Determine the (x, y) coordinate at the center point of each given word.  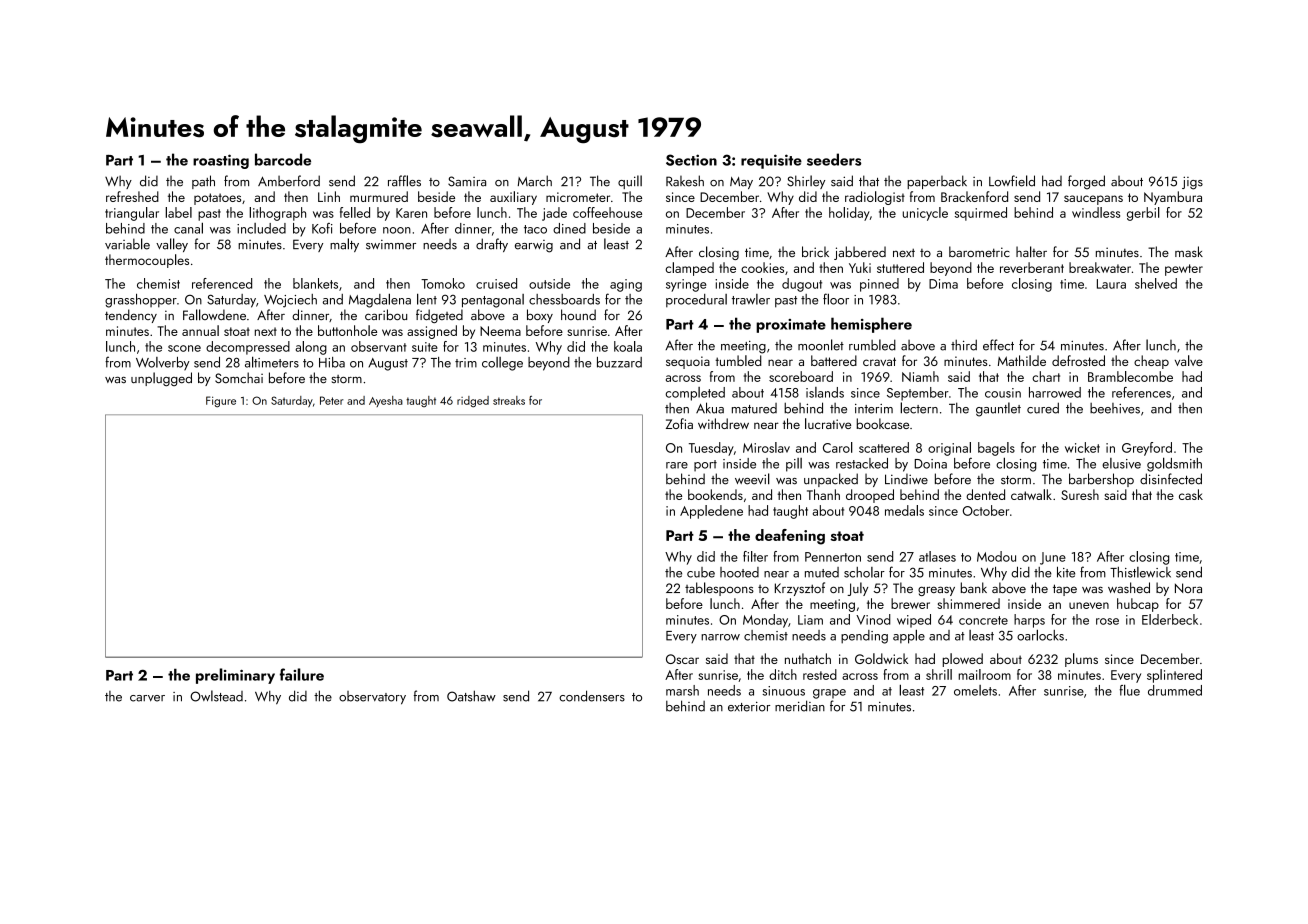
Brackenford (974, 196)
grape (829, 694)
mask (1189, 251)
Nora (1188, 588)
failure (302, 674)
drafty (492, 245)
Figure (221, 402)
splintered (1174, 676)
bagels (996, 449)
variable (127, 244)
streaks (509, 400)
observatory (372, 698)
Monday (765, 621)
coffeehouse (607, 212)
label (178, 212)
